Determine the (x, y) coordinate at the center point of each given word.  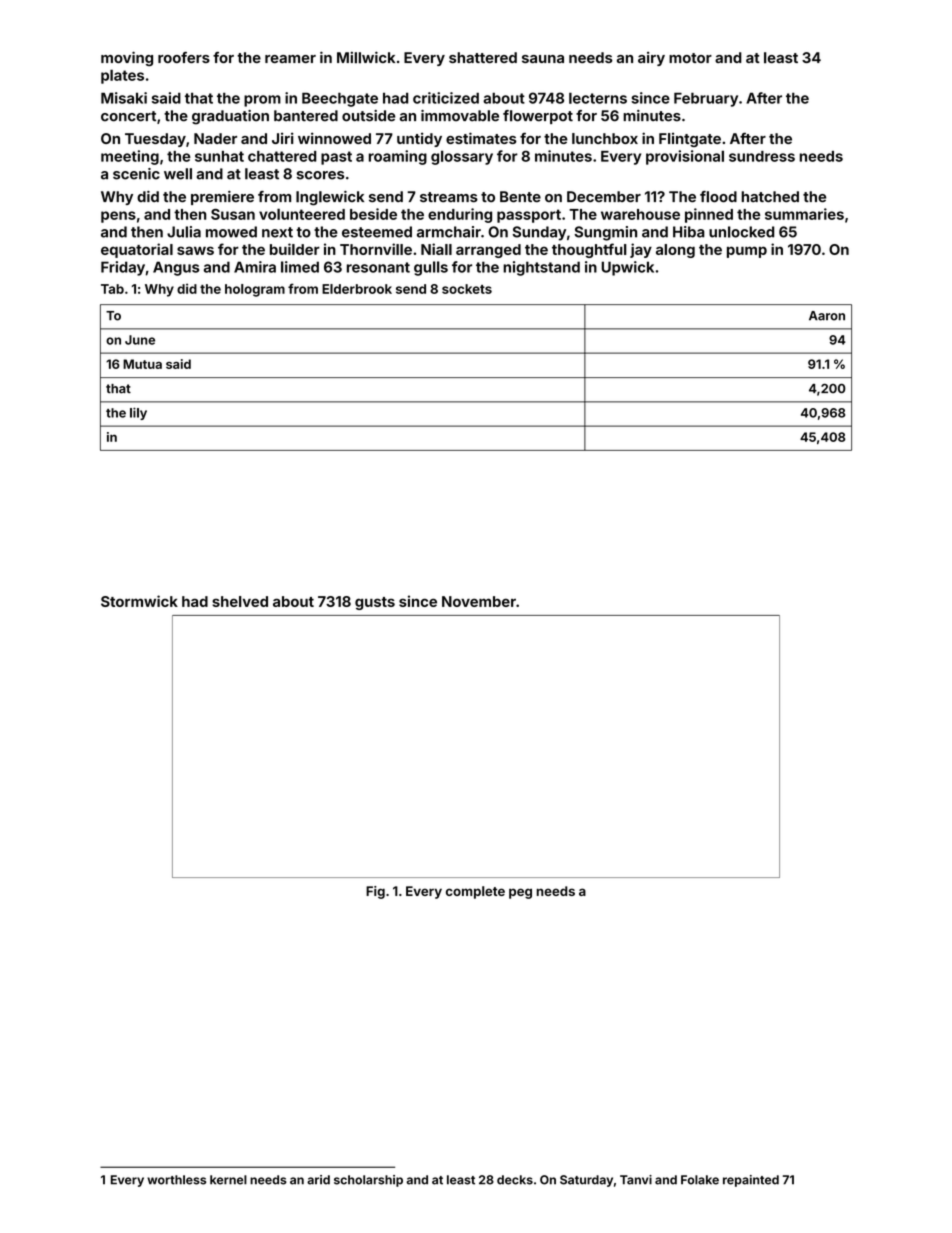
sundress (762, 156)
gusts (375, 603)
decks (515, 1180)
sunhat (219, 156)
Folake (700, 1180)
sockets (467, 289)
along (675, 251)
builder (295, 249)
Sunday (539, 233)
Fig (375, 892)
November (479, 601)
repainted (751, 1181)
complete (475, 892)
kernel (228, 1180)
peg (520, 893)
